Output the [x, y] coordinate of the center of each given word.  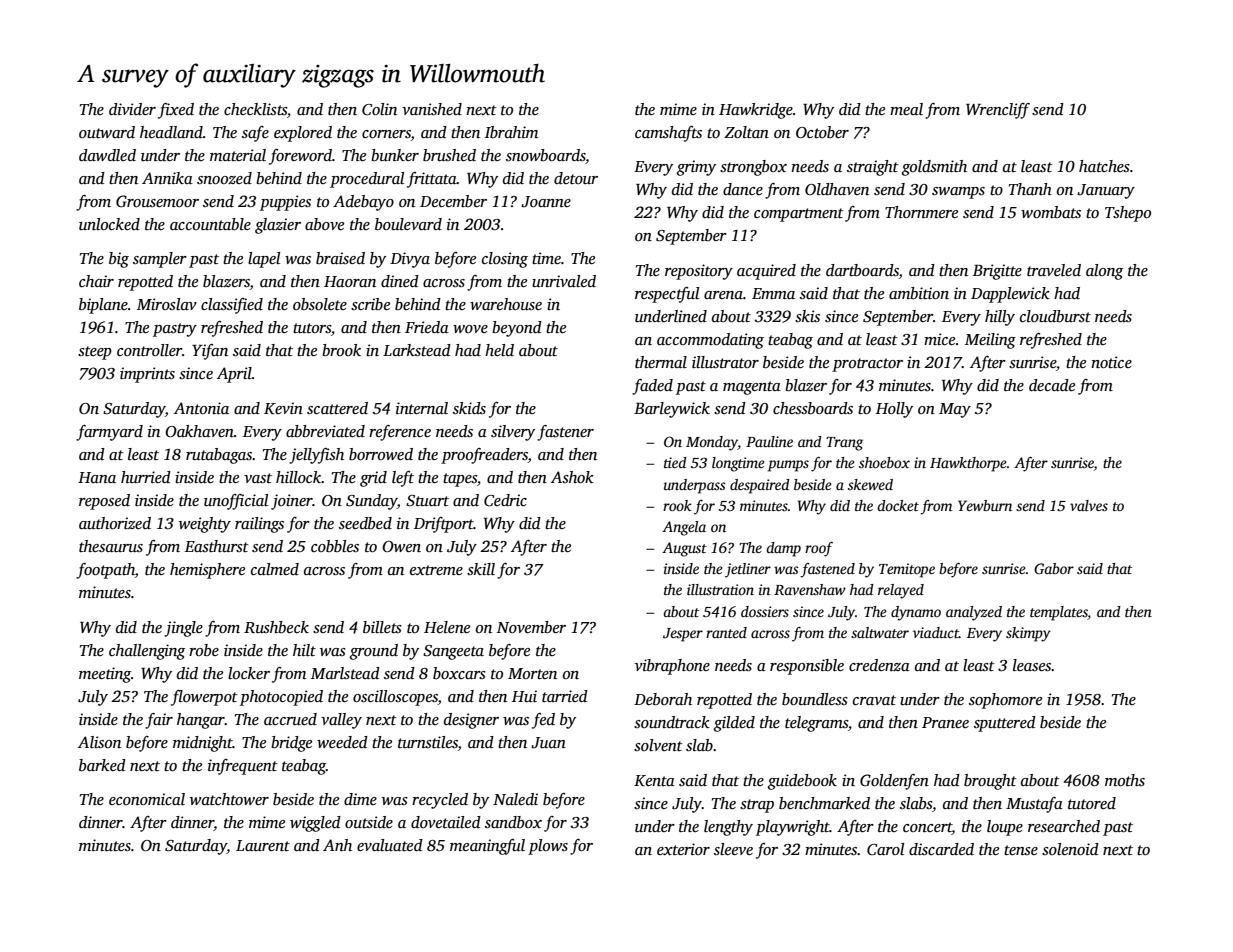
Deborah [663, 699]
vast [258, 478]
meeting [105, 675]
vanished [432, 109]
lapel [264, 260]
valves [1089, 505]
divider [132, 109]
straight [873, 168]
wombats [1051, 212]
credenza [879, 665]
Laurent [263, 845]
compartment [799, 215]
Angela [684, 528]
